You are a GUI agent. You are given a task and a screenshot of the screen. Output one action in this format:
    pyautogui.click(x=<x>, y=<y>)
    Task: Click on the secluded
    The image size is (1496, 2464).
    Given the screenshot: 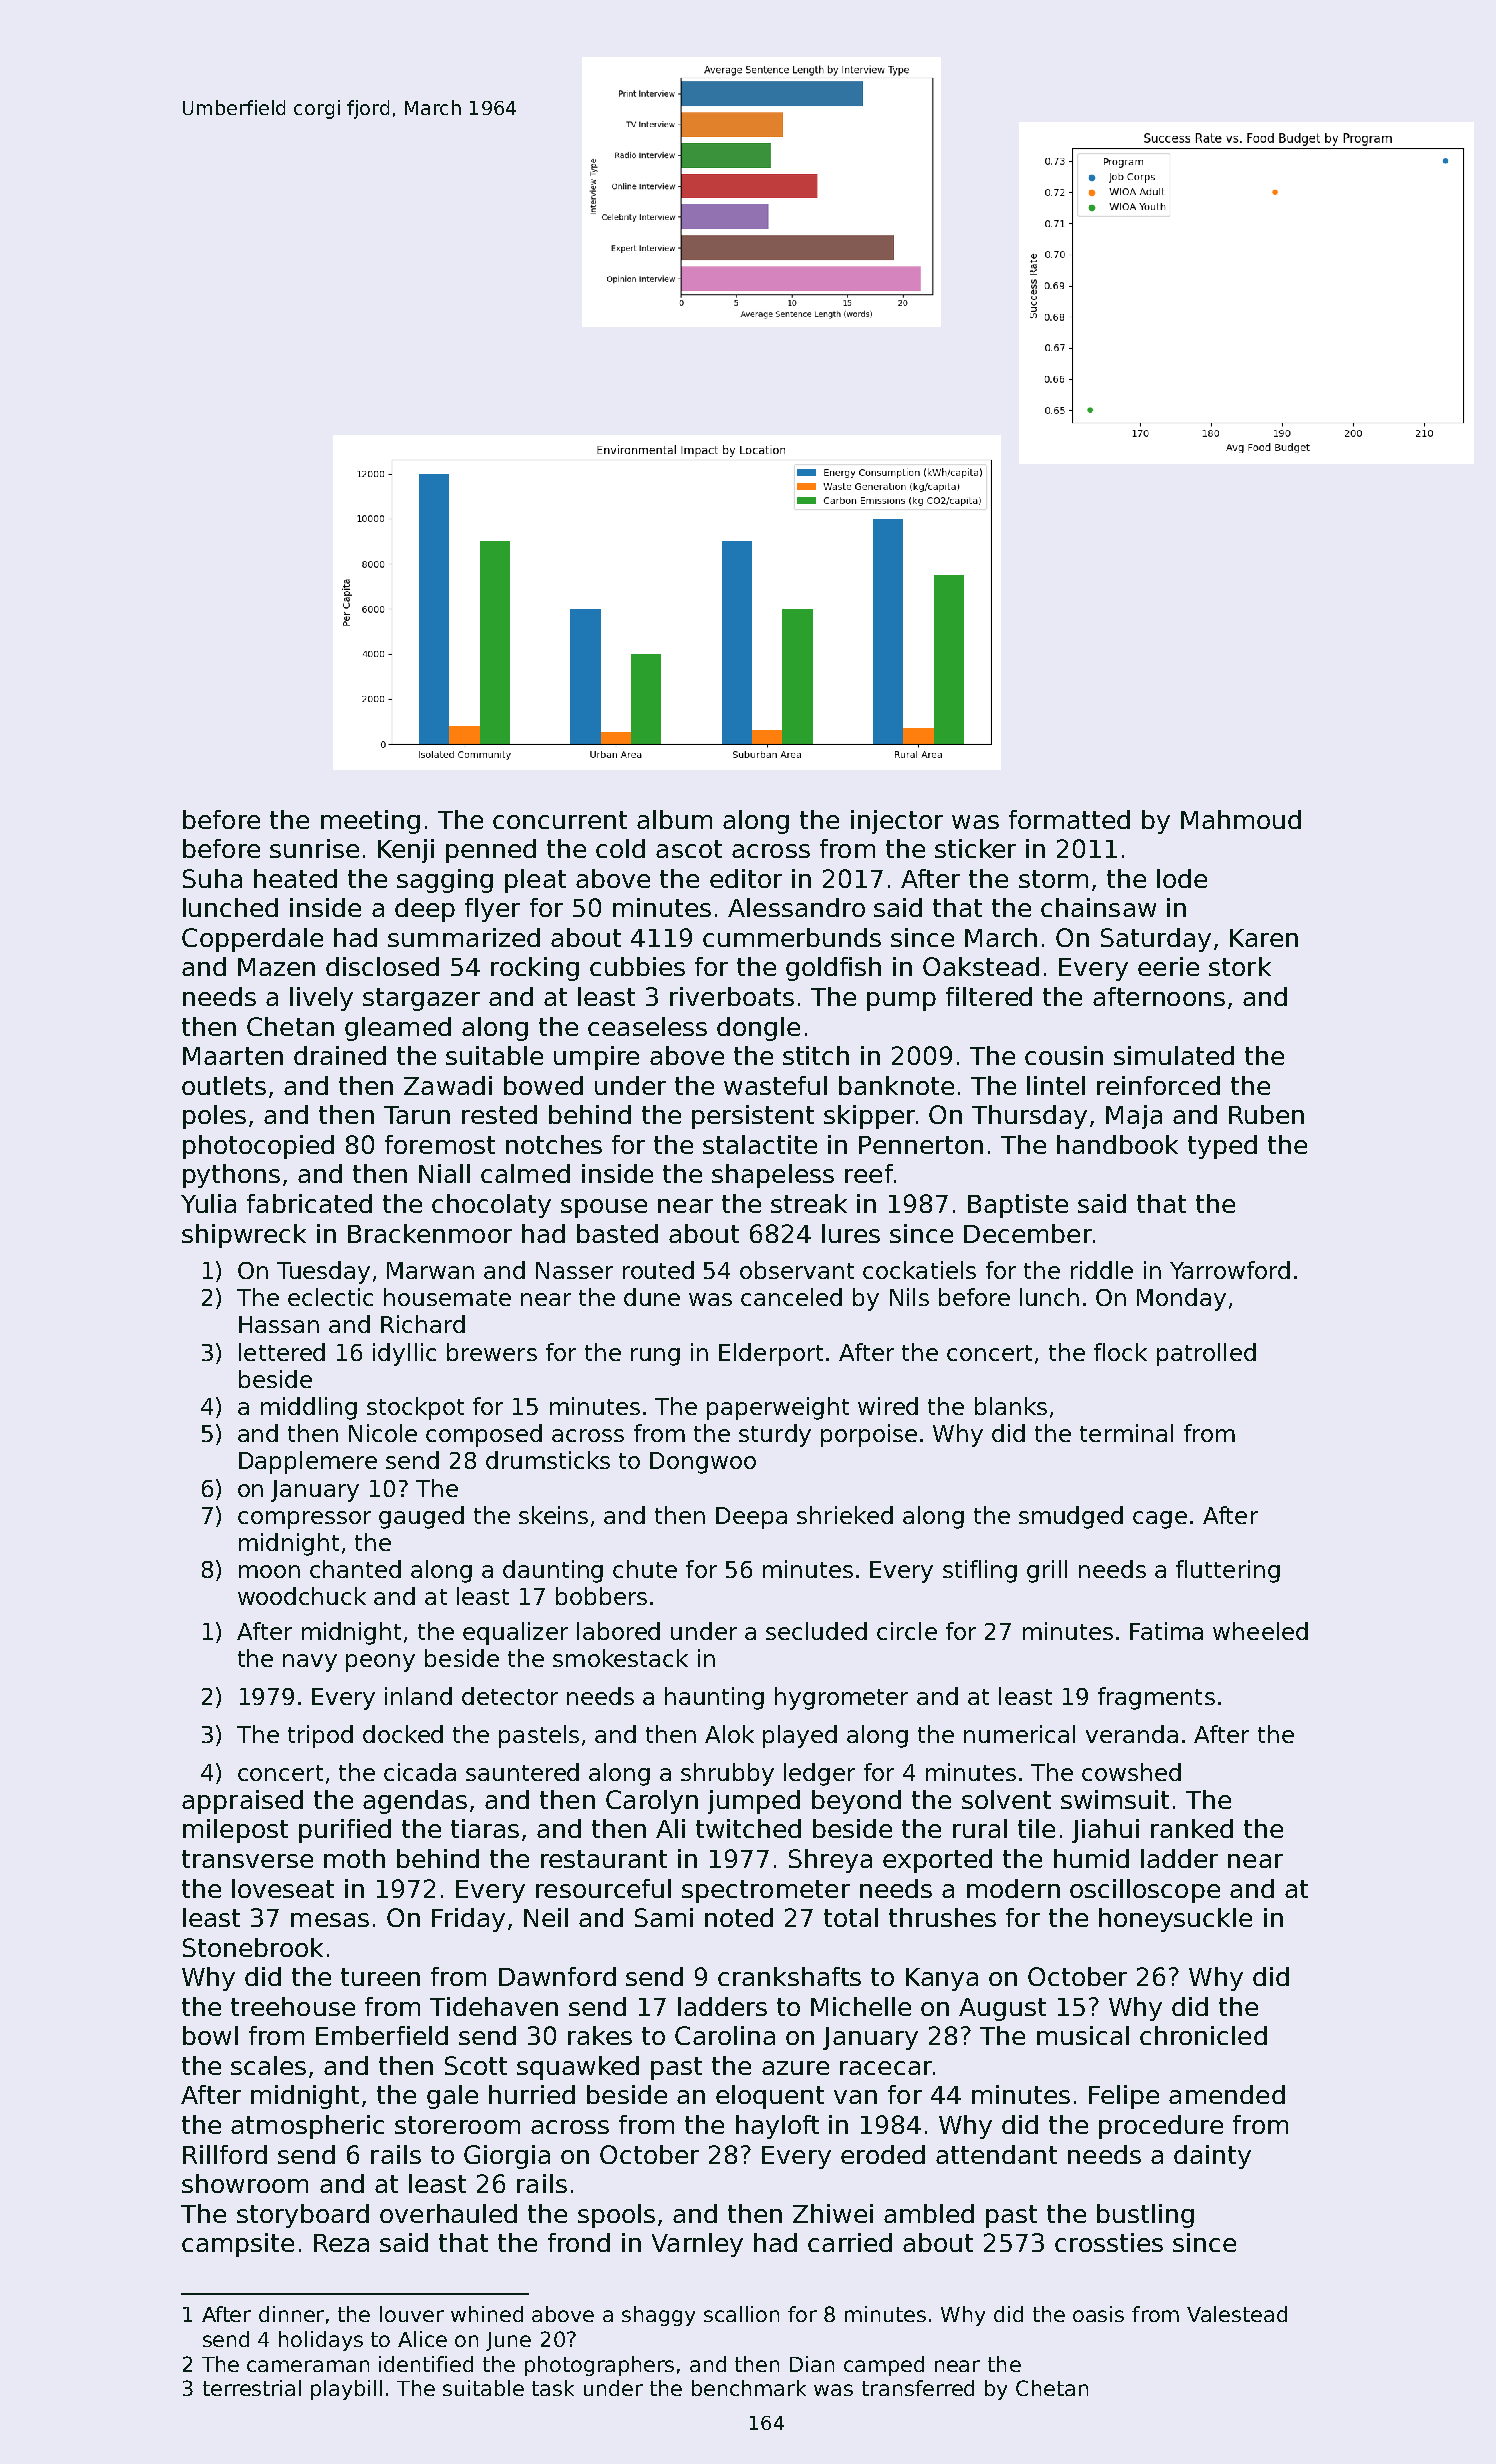 What is the action you would take?
    pyautogui.click(x=816, y=1631)
